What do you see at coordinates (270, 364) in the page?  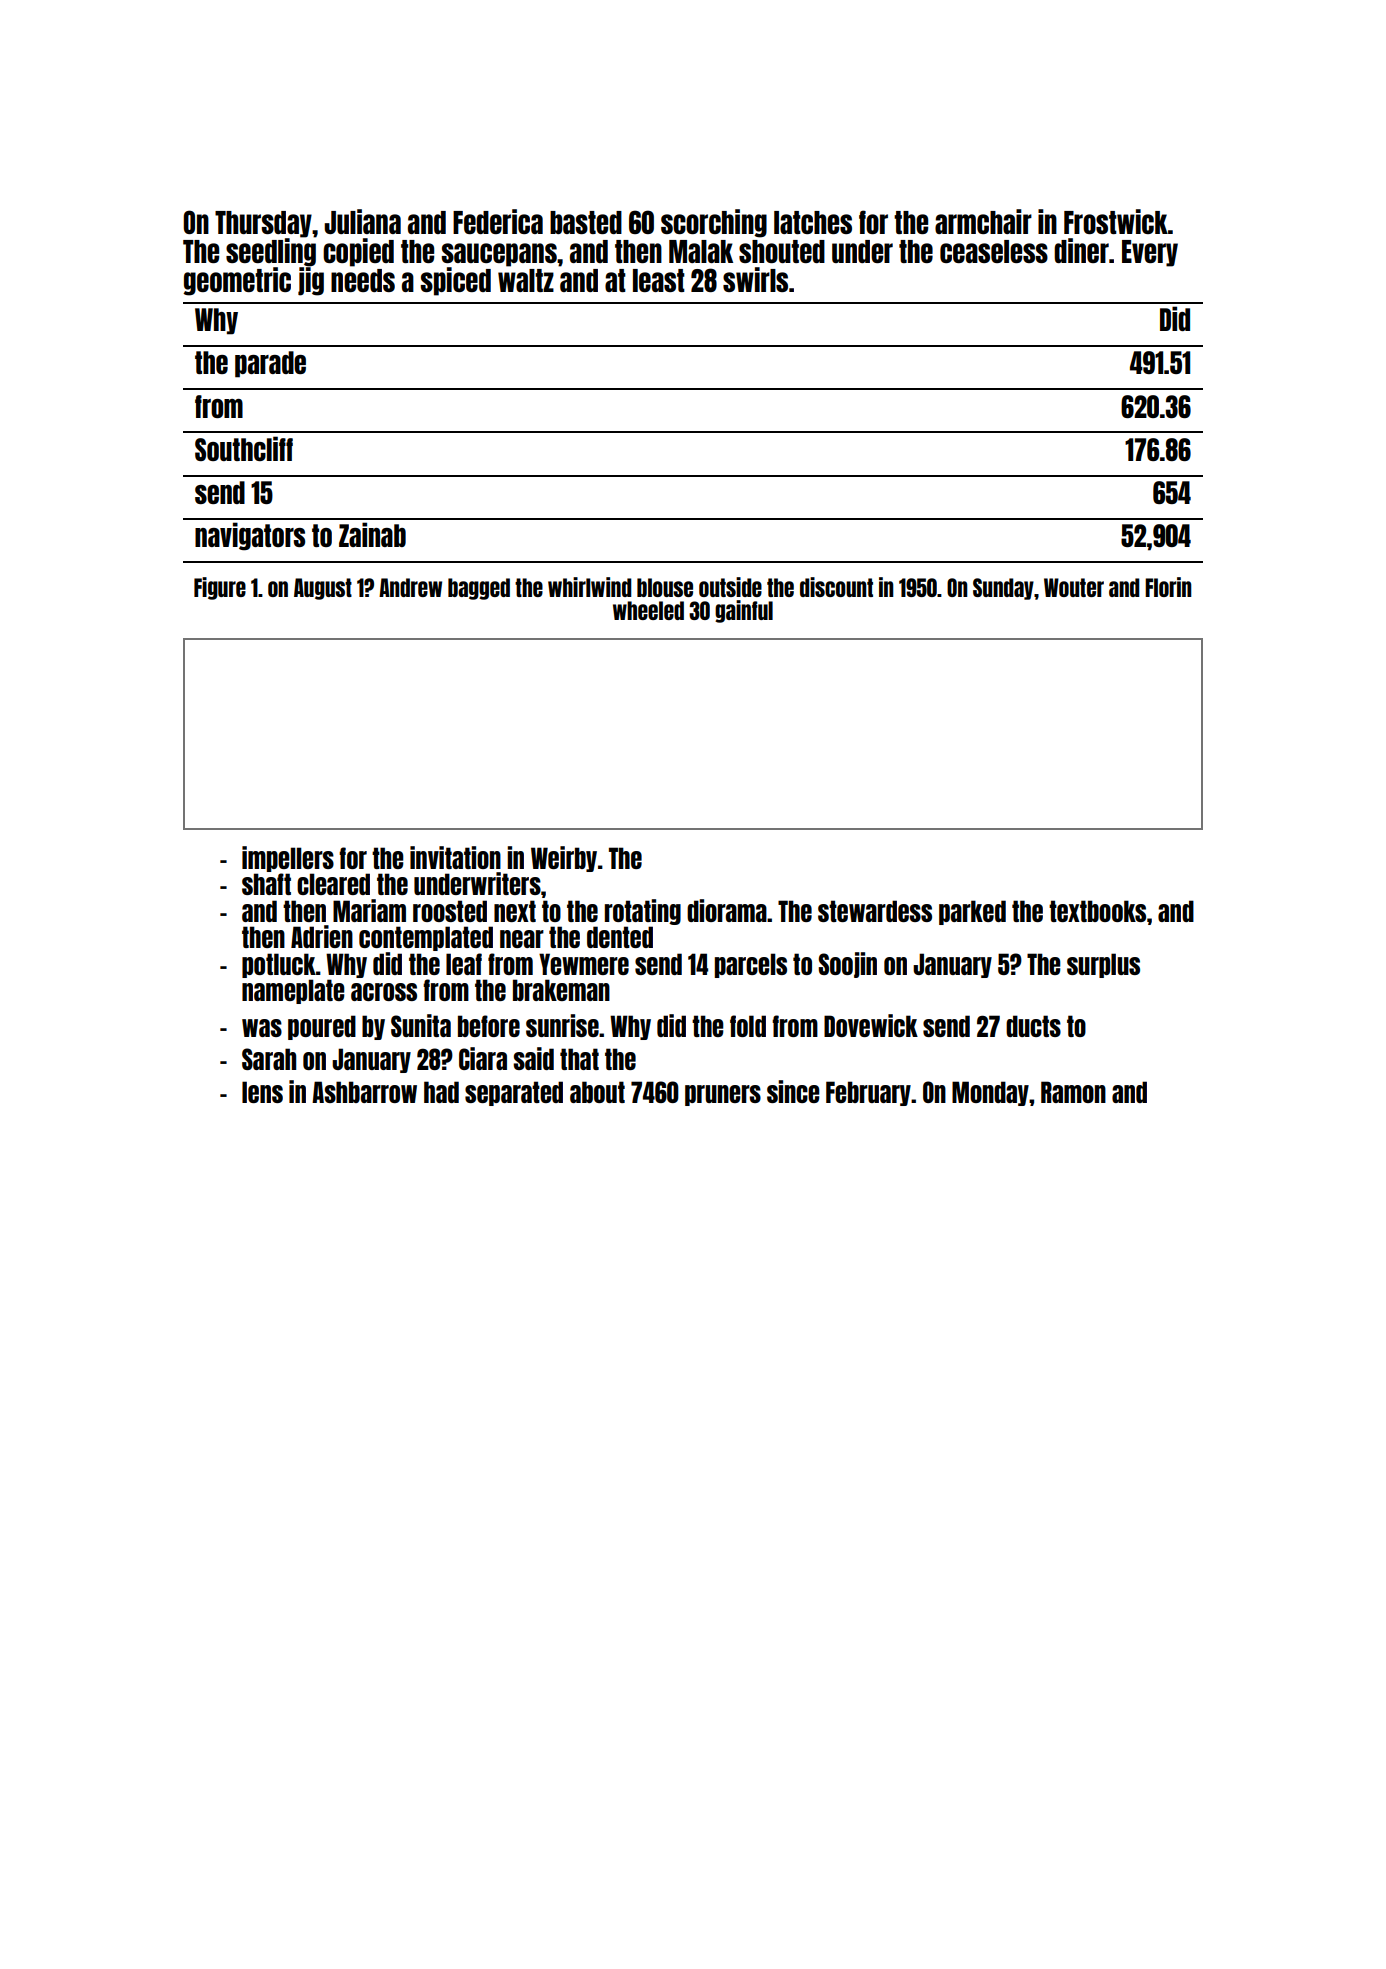 I see `parade` at bounding box center [270, 364].
